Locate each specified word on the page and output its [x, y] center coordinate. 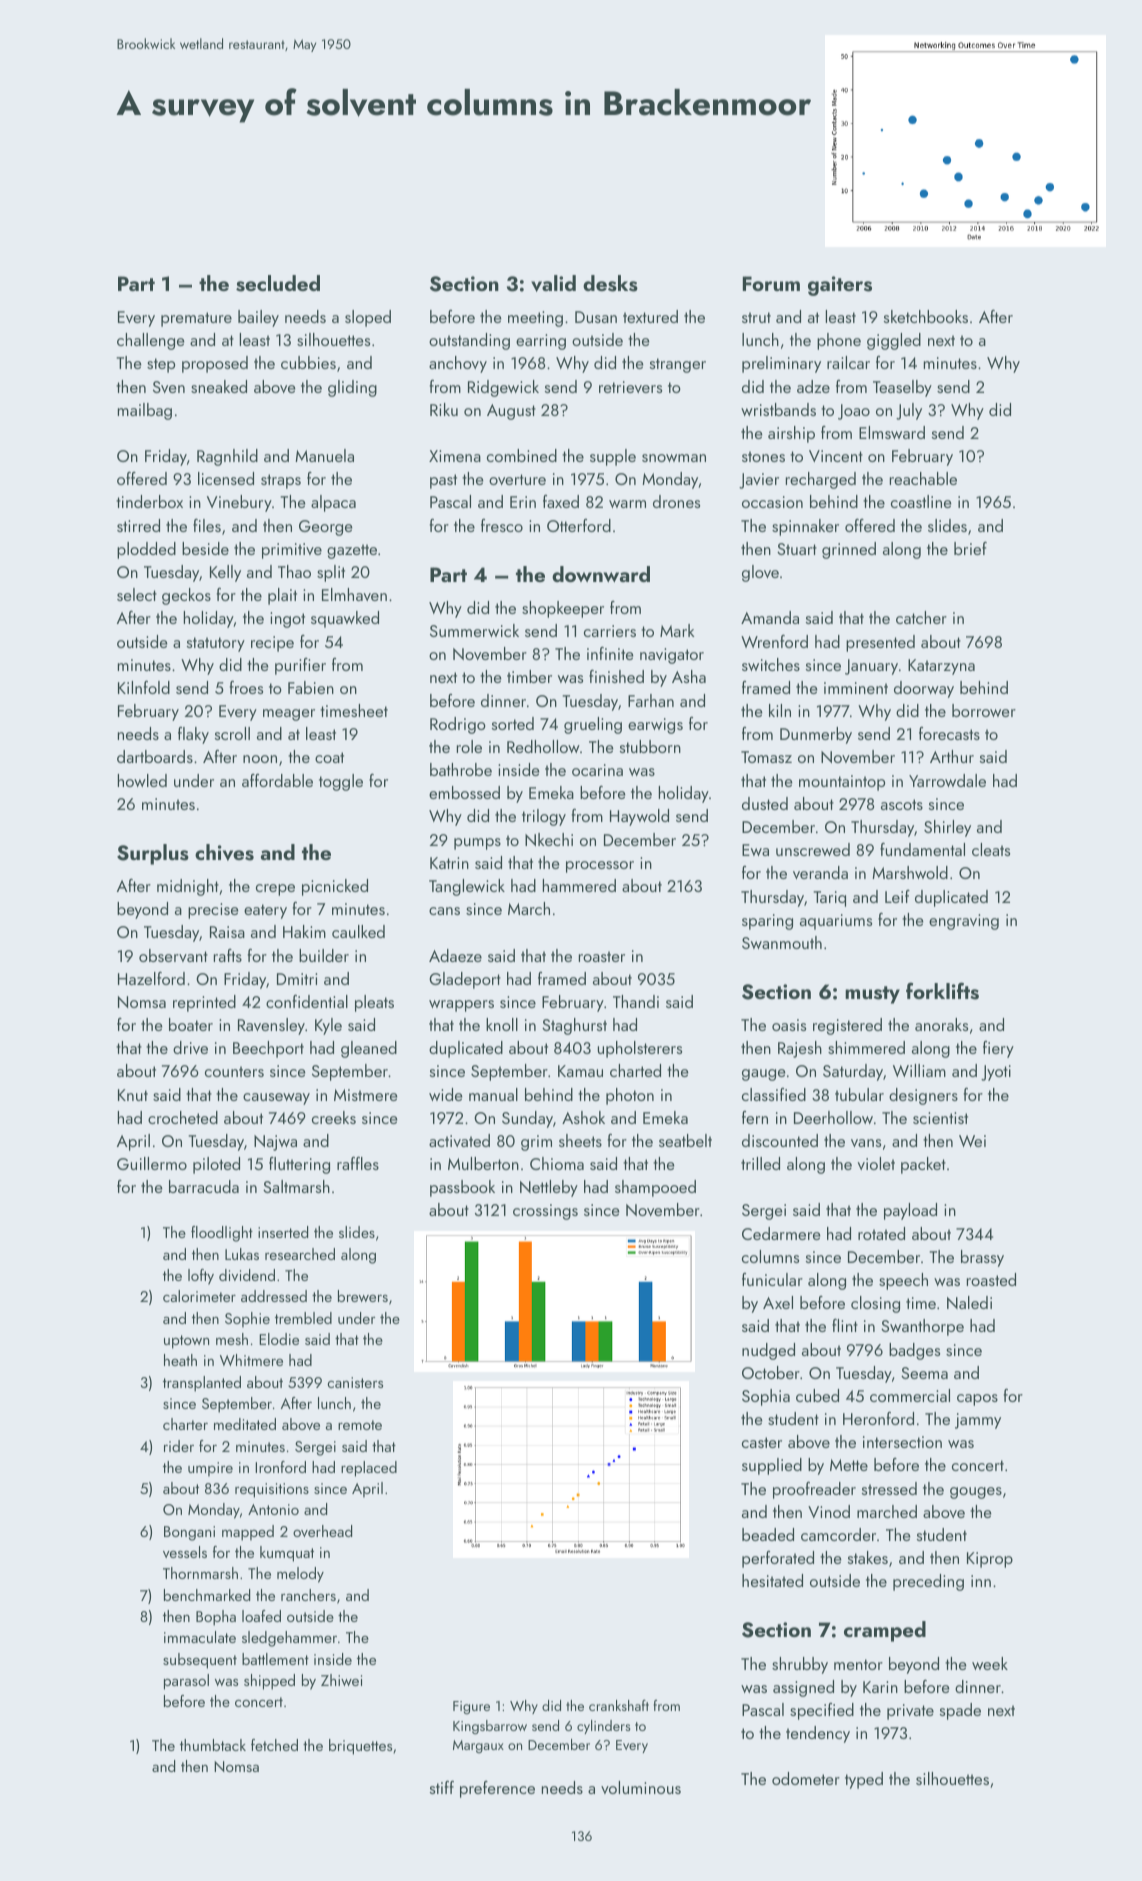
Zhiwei [341, 1680]
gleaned [369, 1049]
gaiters [840, 286]
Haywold [639, 817]
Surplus [153, 854]
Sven [169, 387]
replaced [369, 1469]
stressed [889, 1488]
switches [771, 664]
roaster [602, 956]
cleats [991, 849]
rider [179, 1446]
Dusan [596, 317]
